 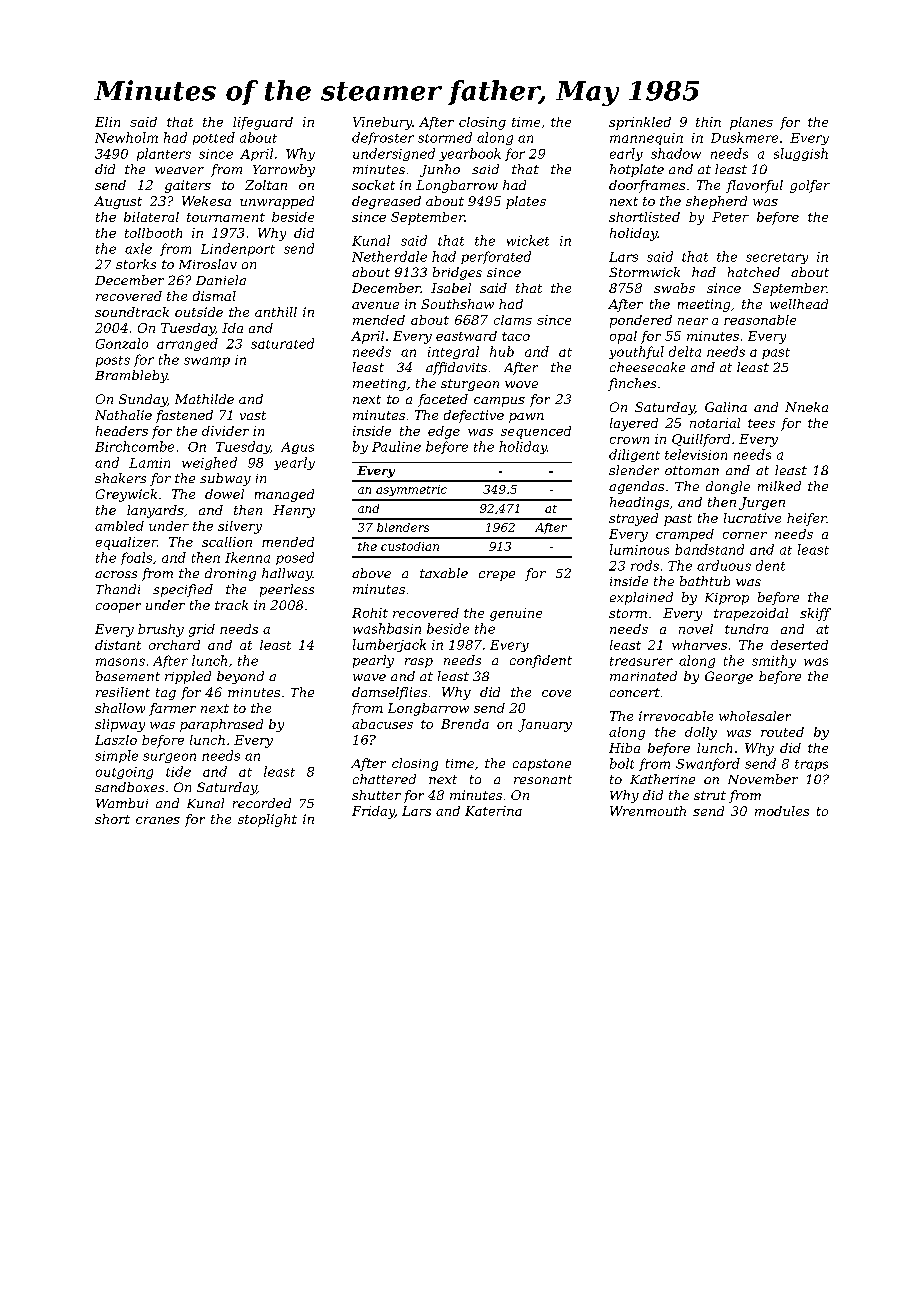 What do you see at coordinates (276, 312) in the page?
I see `anthill` at bounding box center [276, 312].
